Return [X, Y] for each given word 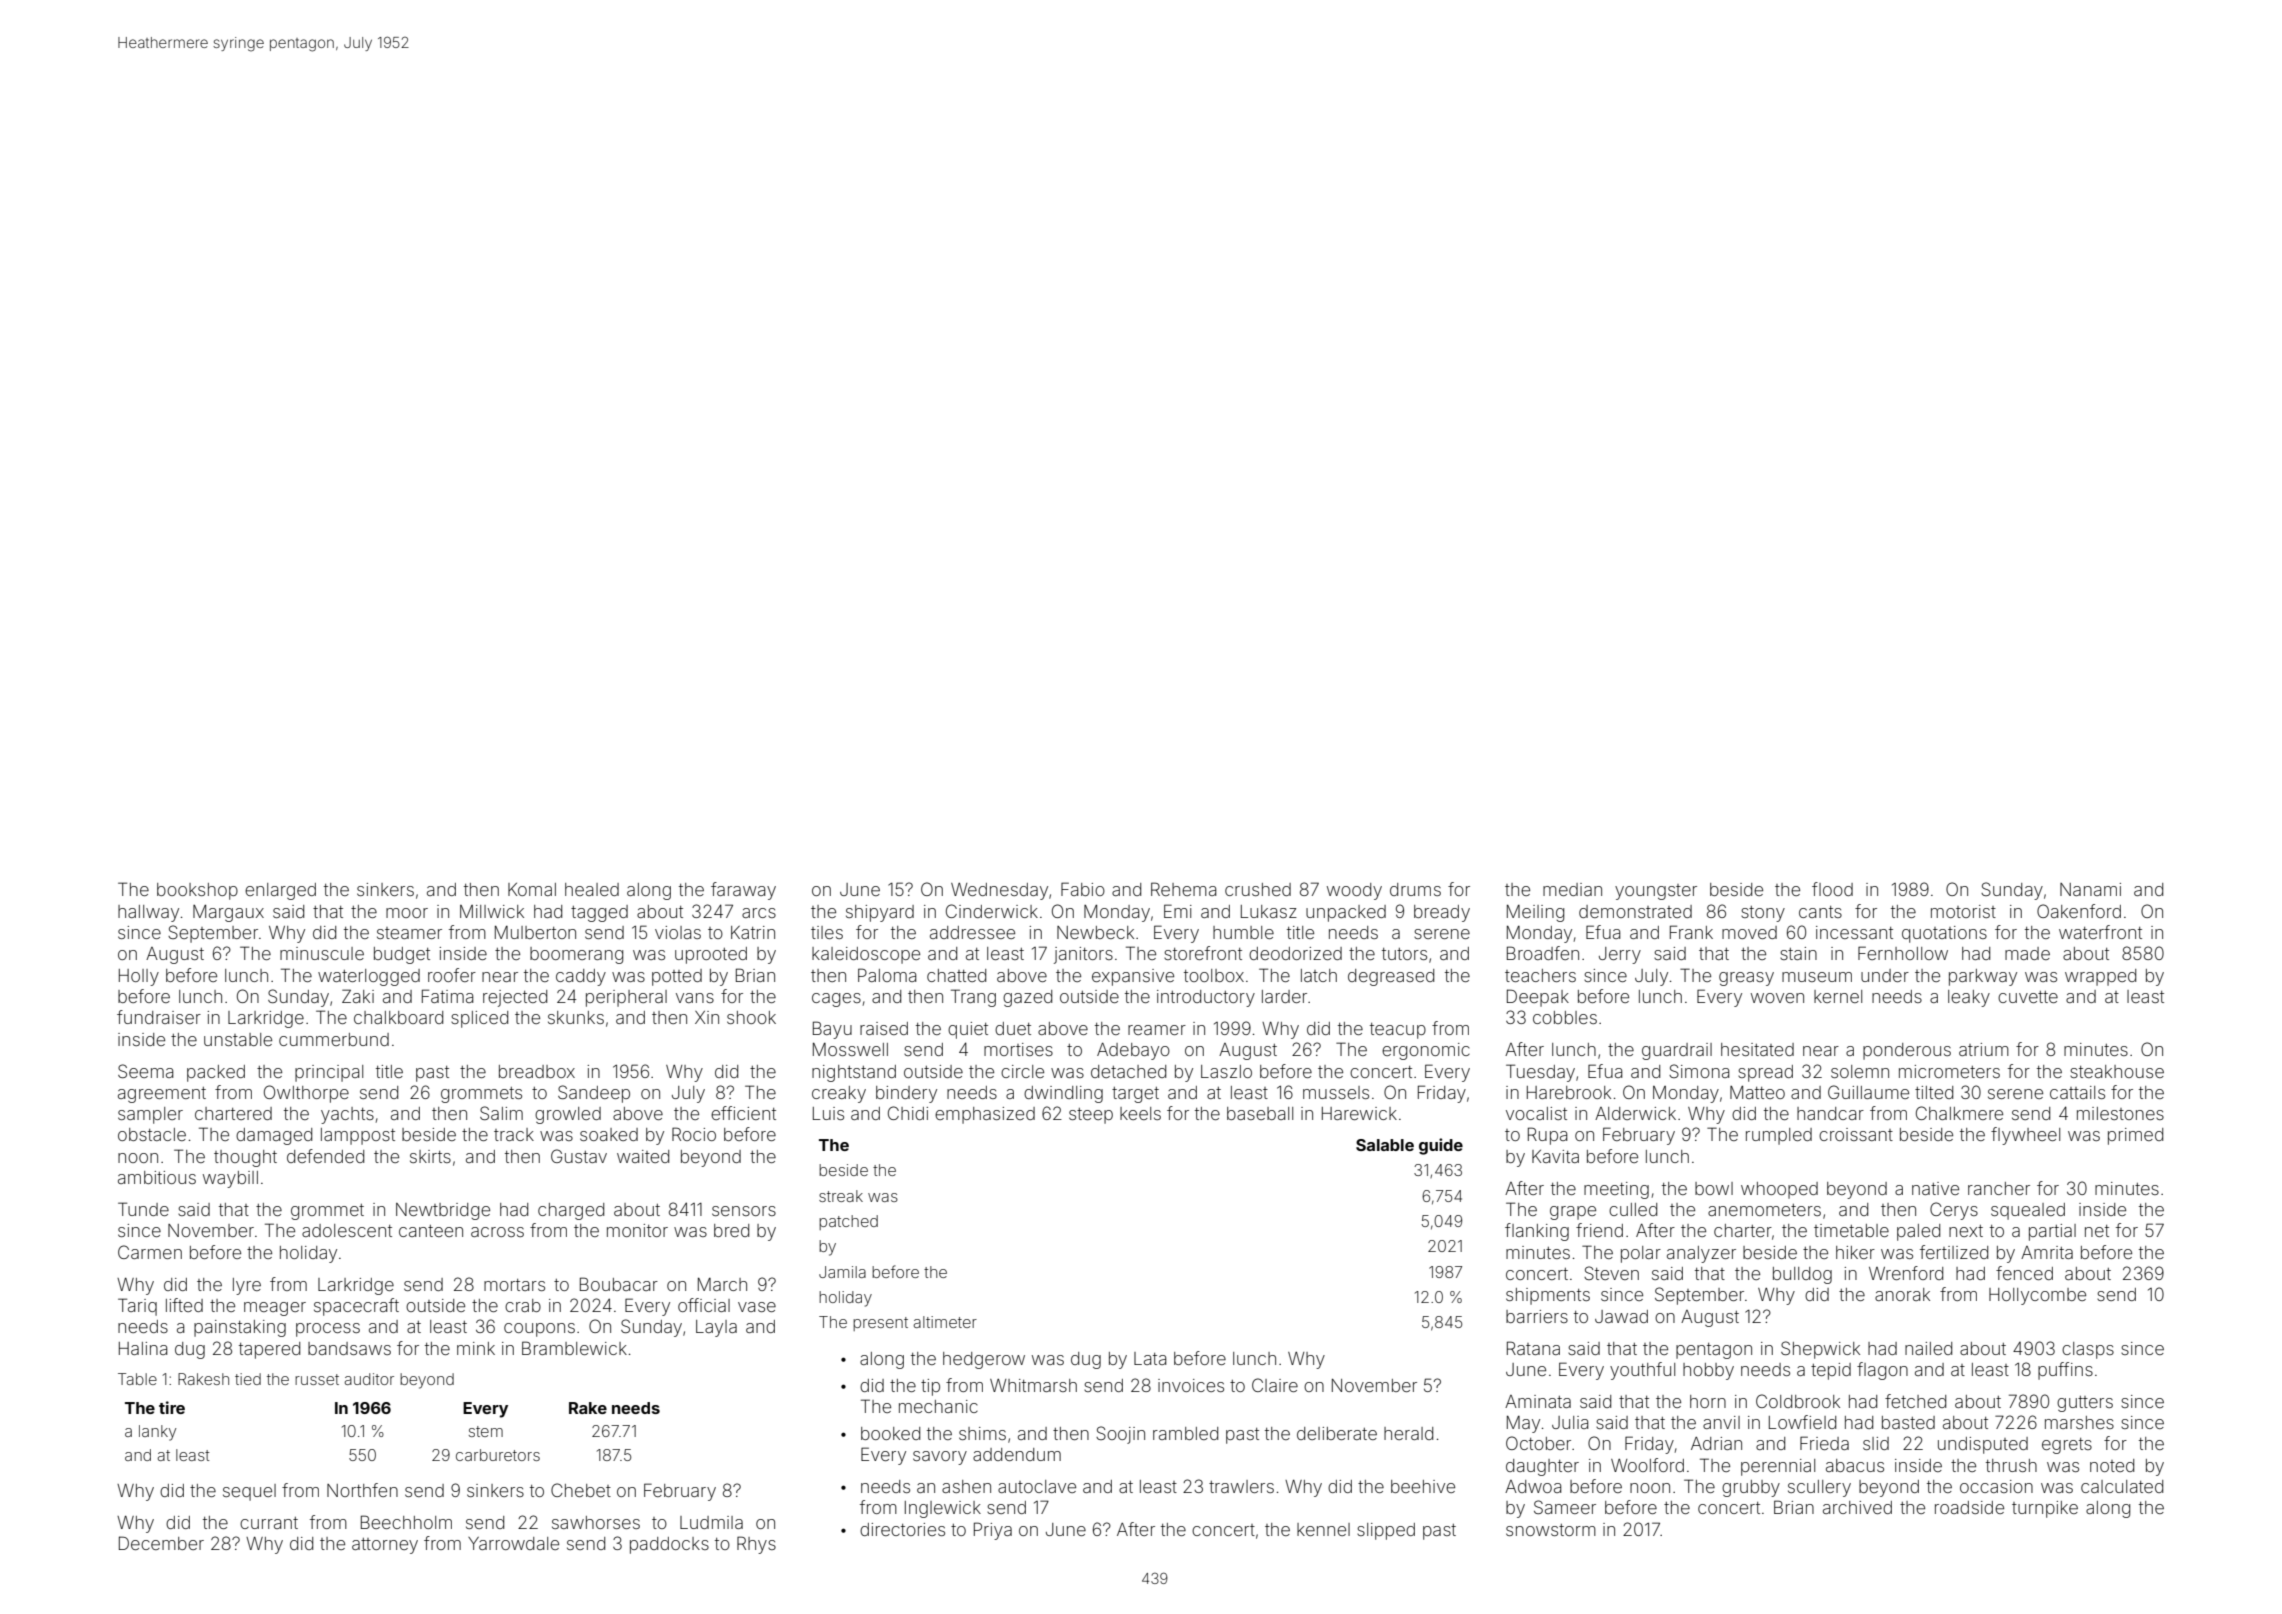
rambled [1185, 1433]
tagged [599, 913]
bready [1442, 913]
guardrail [1677, 1051]
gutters [2085, 1404]
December [161, 1543]
